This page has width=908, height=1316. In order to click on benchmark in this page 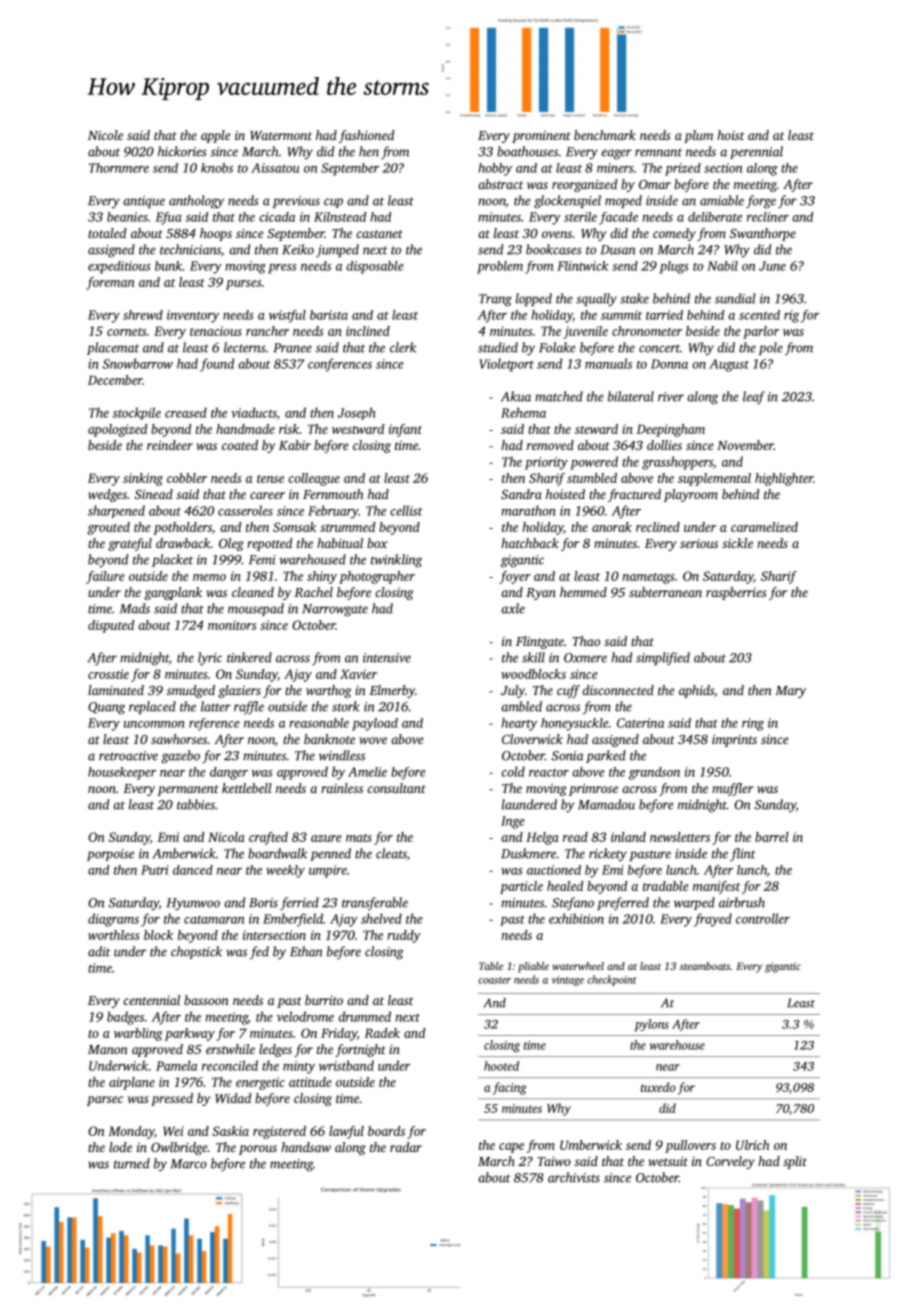, I will do `click(605, 135)`.
